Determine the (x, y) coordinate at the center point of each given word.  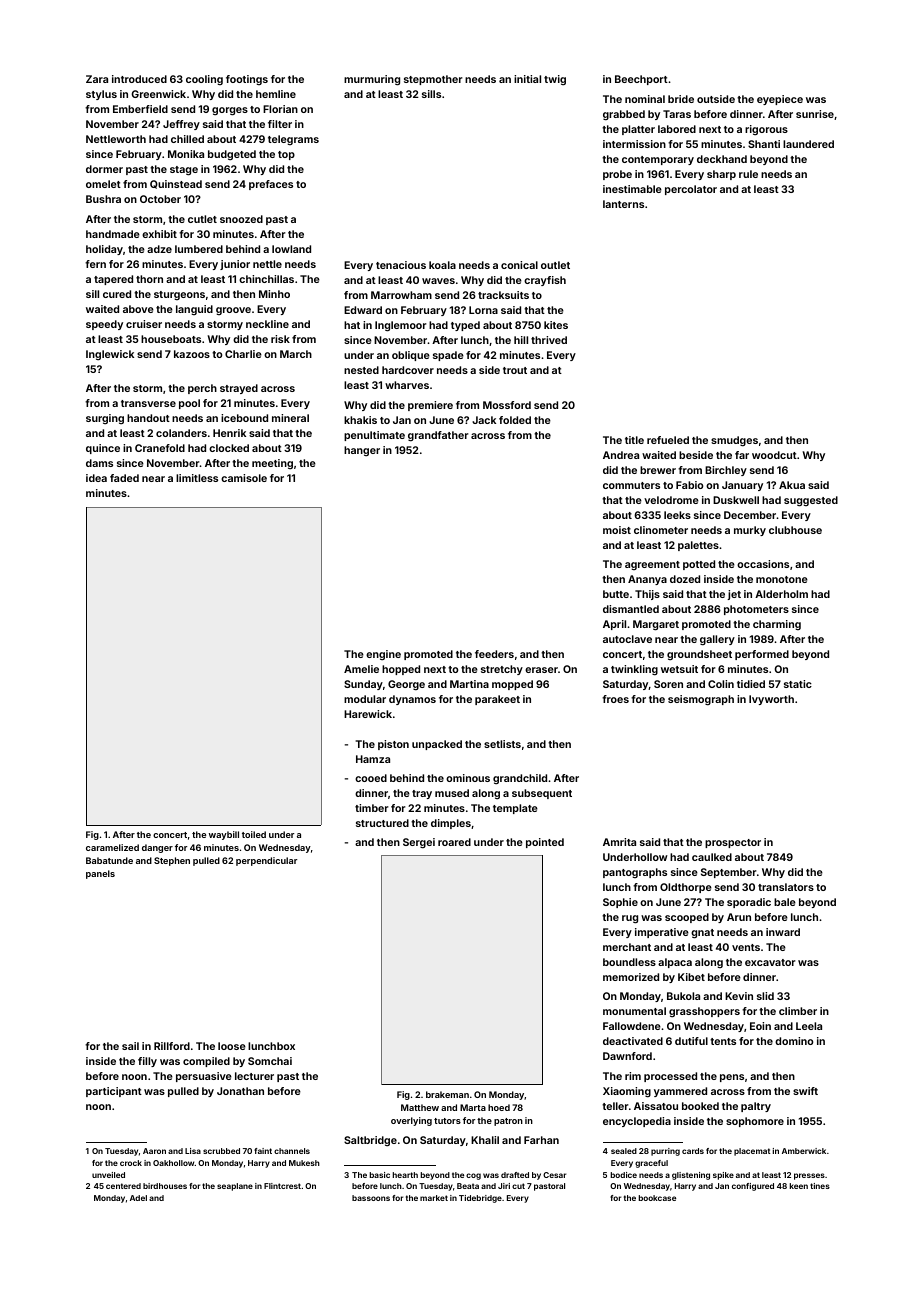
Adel (138, 1198)
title (634, 440)
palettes (698, 546)
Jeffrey (181, 125)
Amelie (361, 669)
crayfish (545, 281)
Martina (469, 684)
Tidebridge (480, 1199)
